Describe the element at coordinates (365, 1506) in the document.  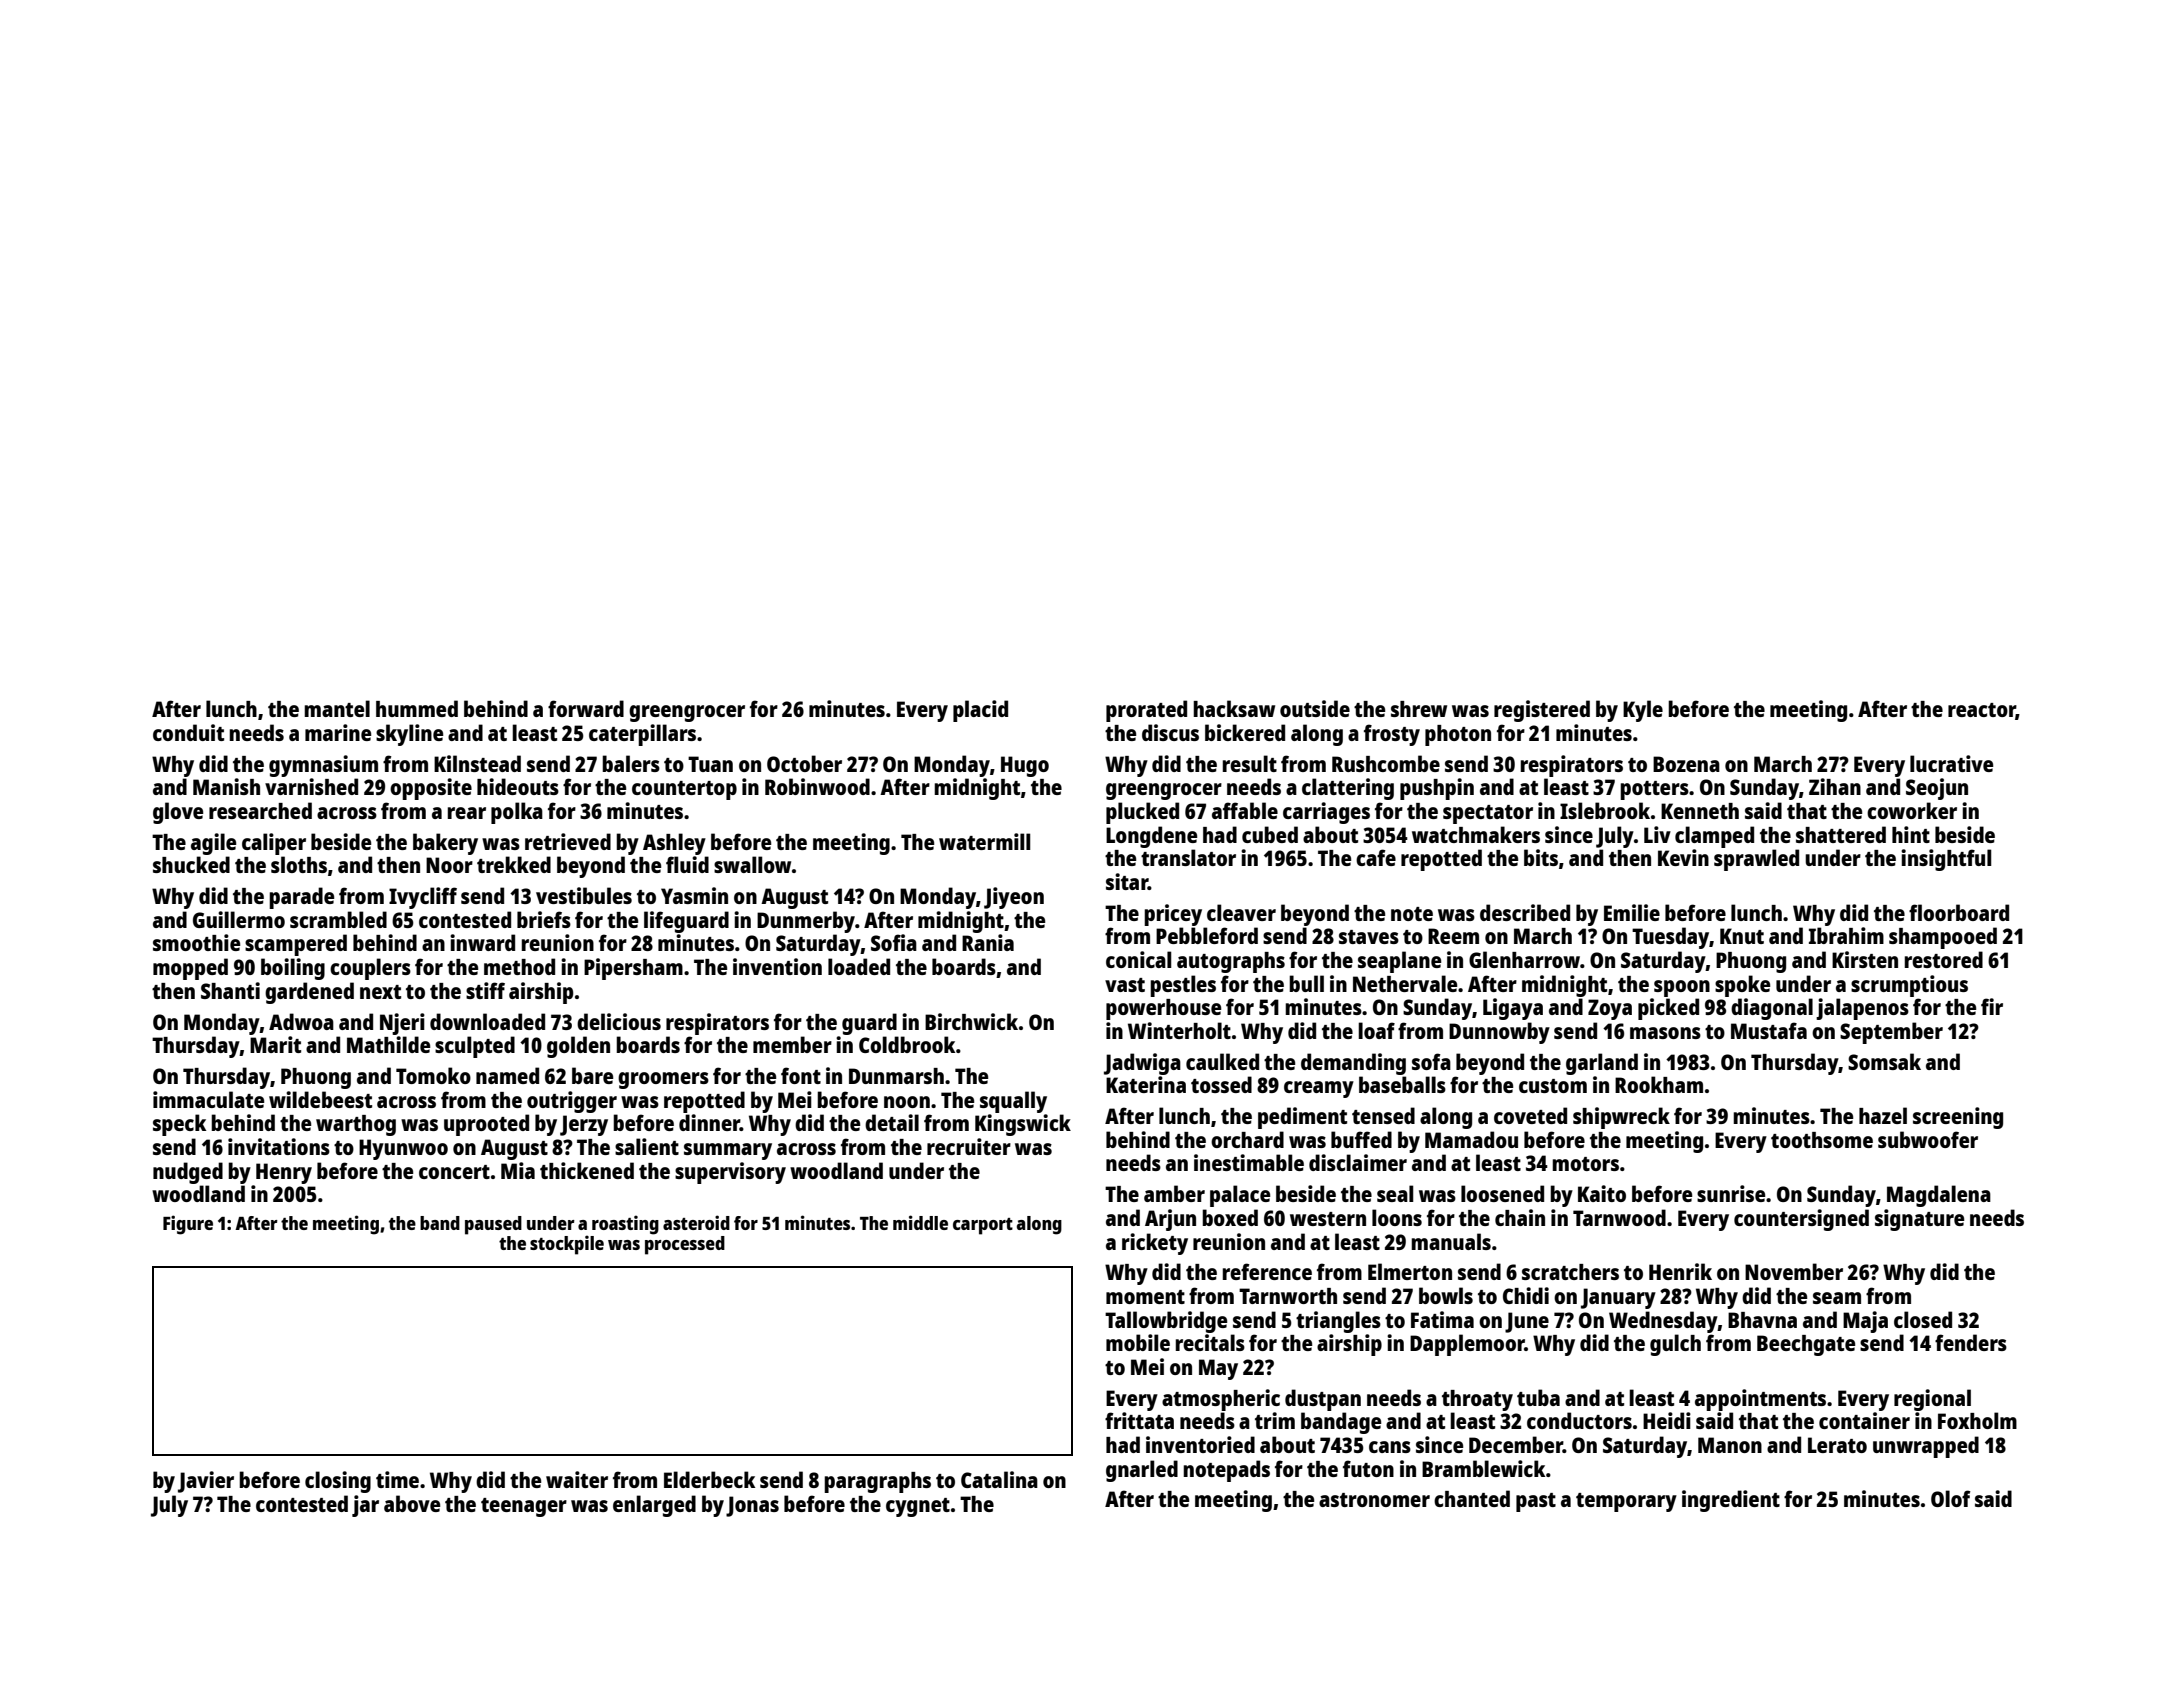
I see `jar` at that location.
